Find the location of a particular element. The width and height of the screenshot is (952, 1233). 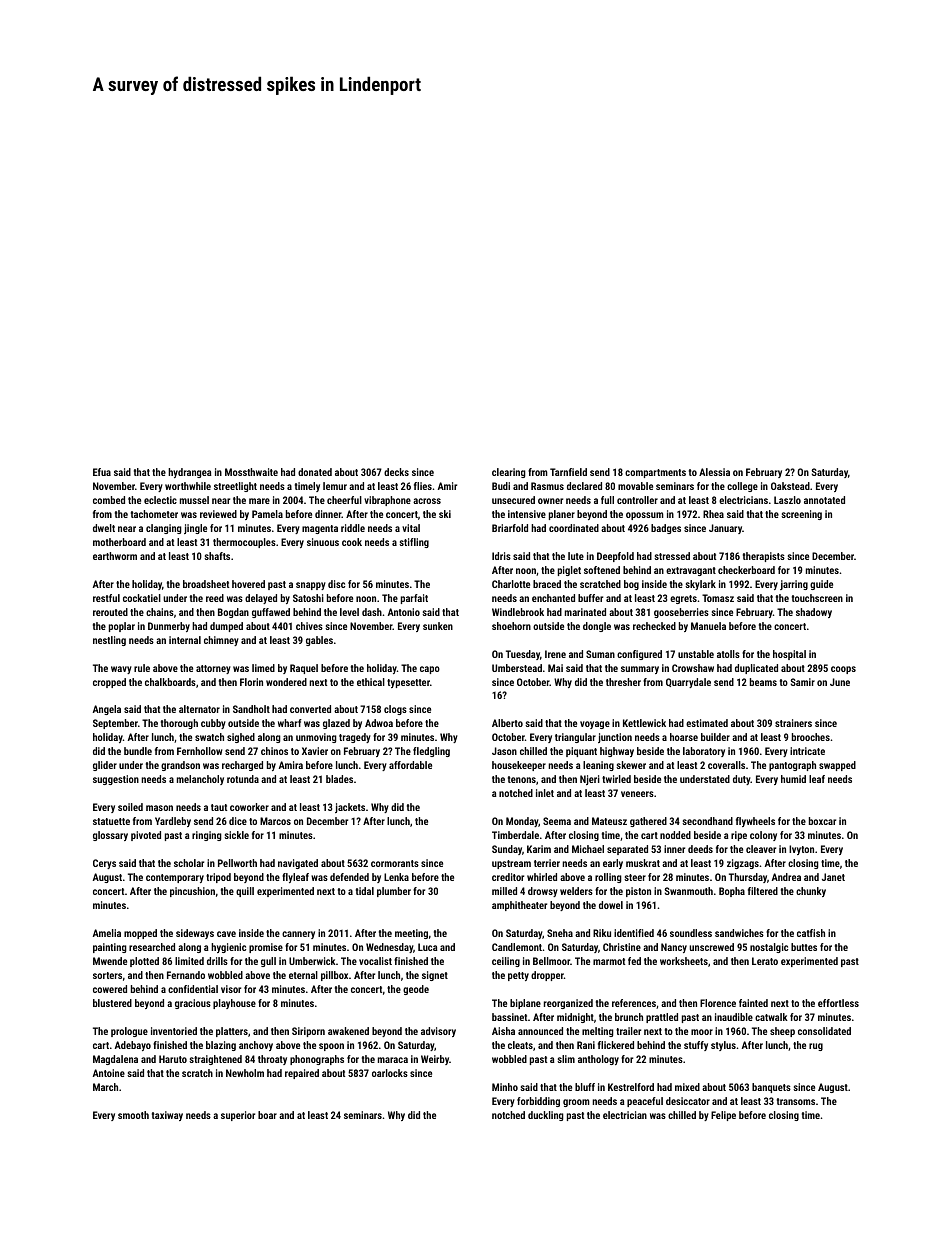

clearing is located at coordinates (509, 473).
